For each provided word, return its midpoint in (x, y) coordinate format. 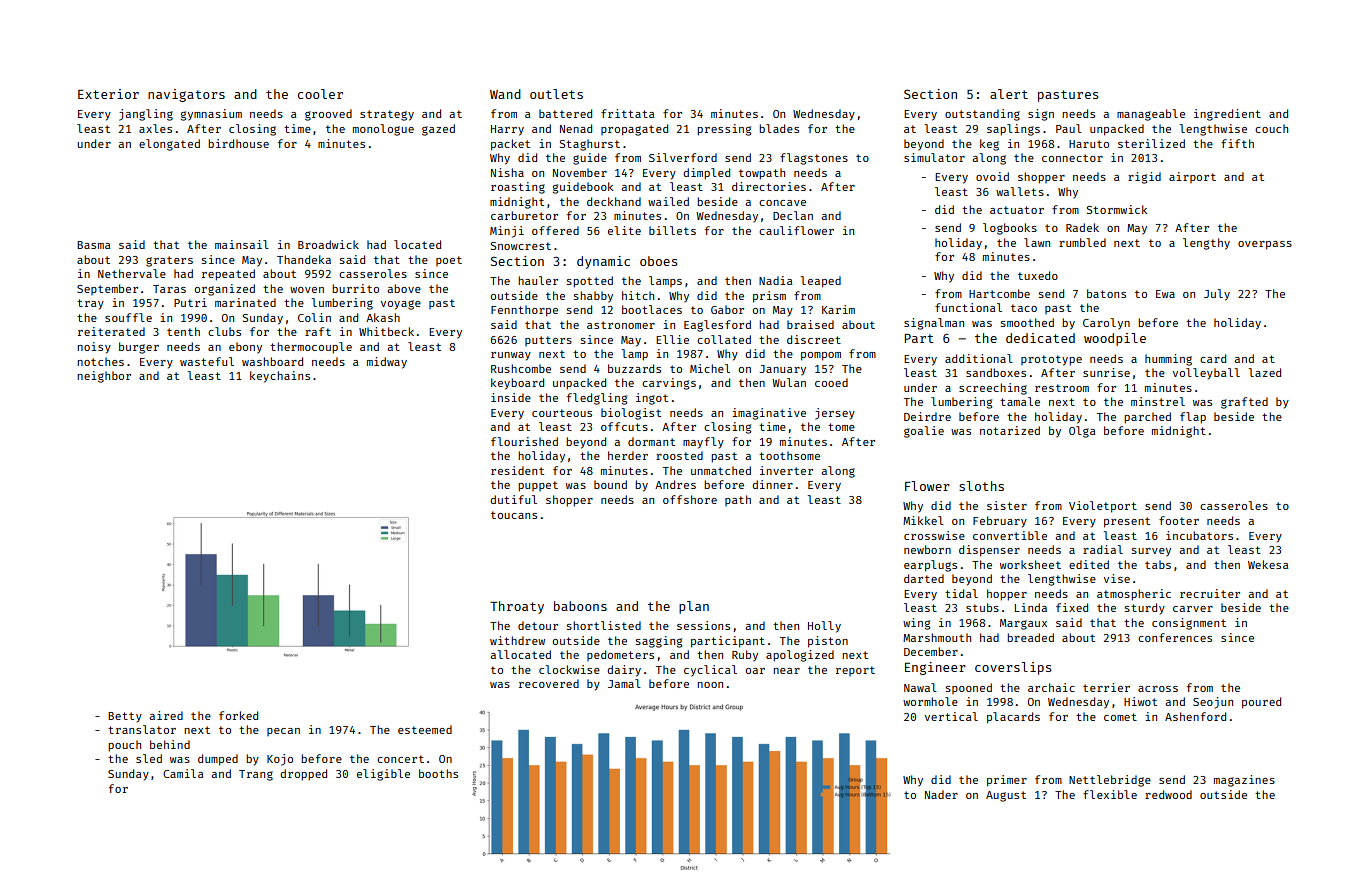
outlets (556, 94)
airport (1192, 177)
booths (438, 773)
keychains (280, 377)
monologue (383, 130)
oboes (658, 261)
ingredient (1227, 115)
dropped (303, 775)
